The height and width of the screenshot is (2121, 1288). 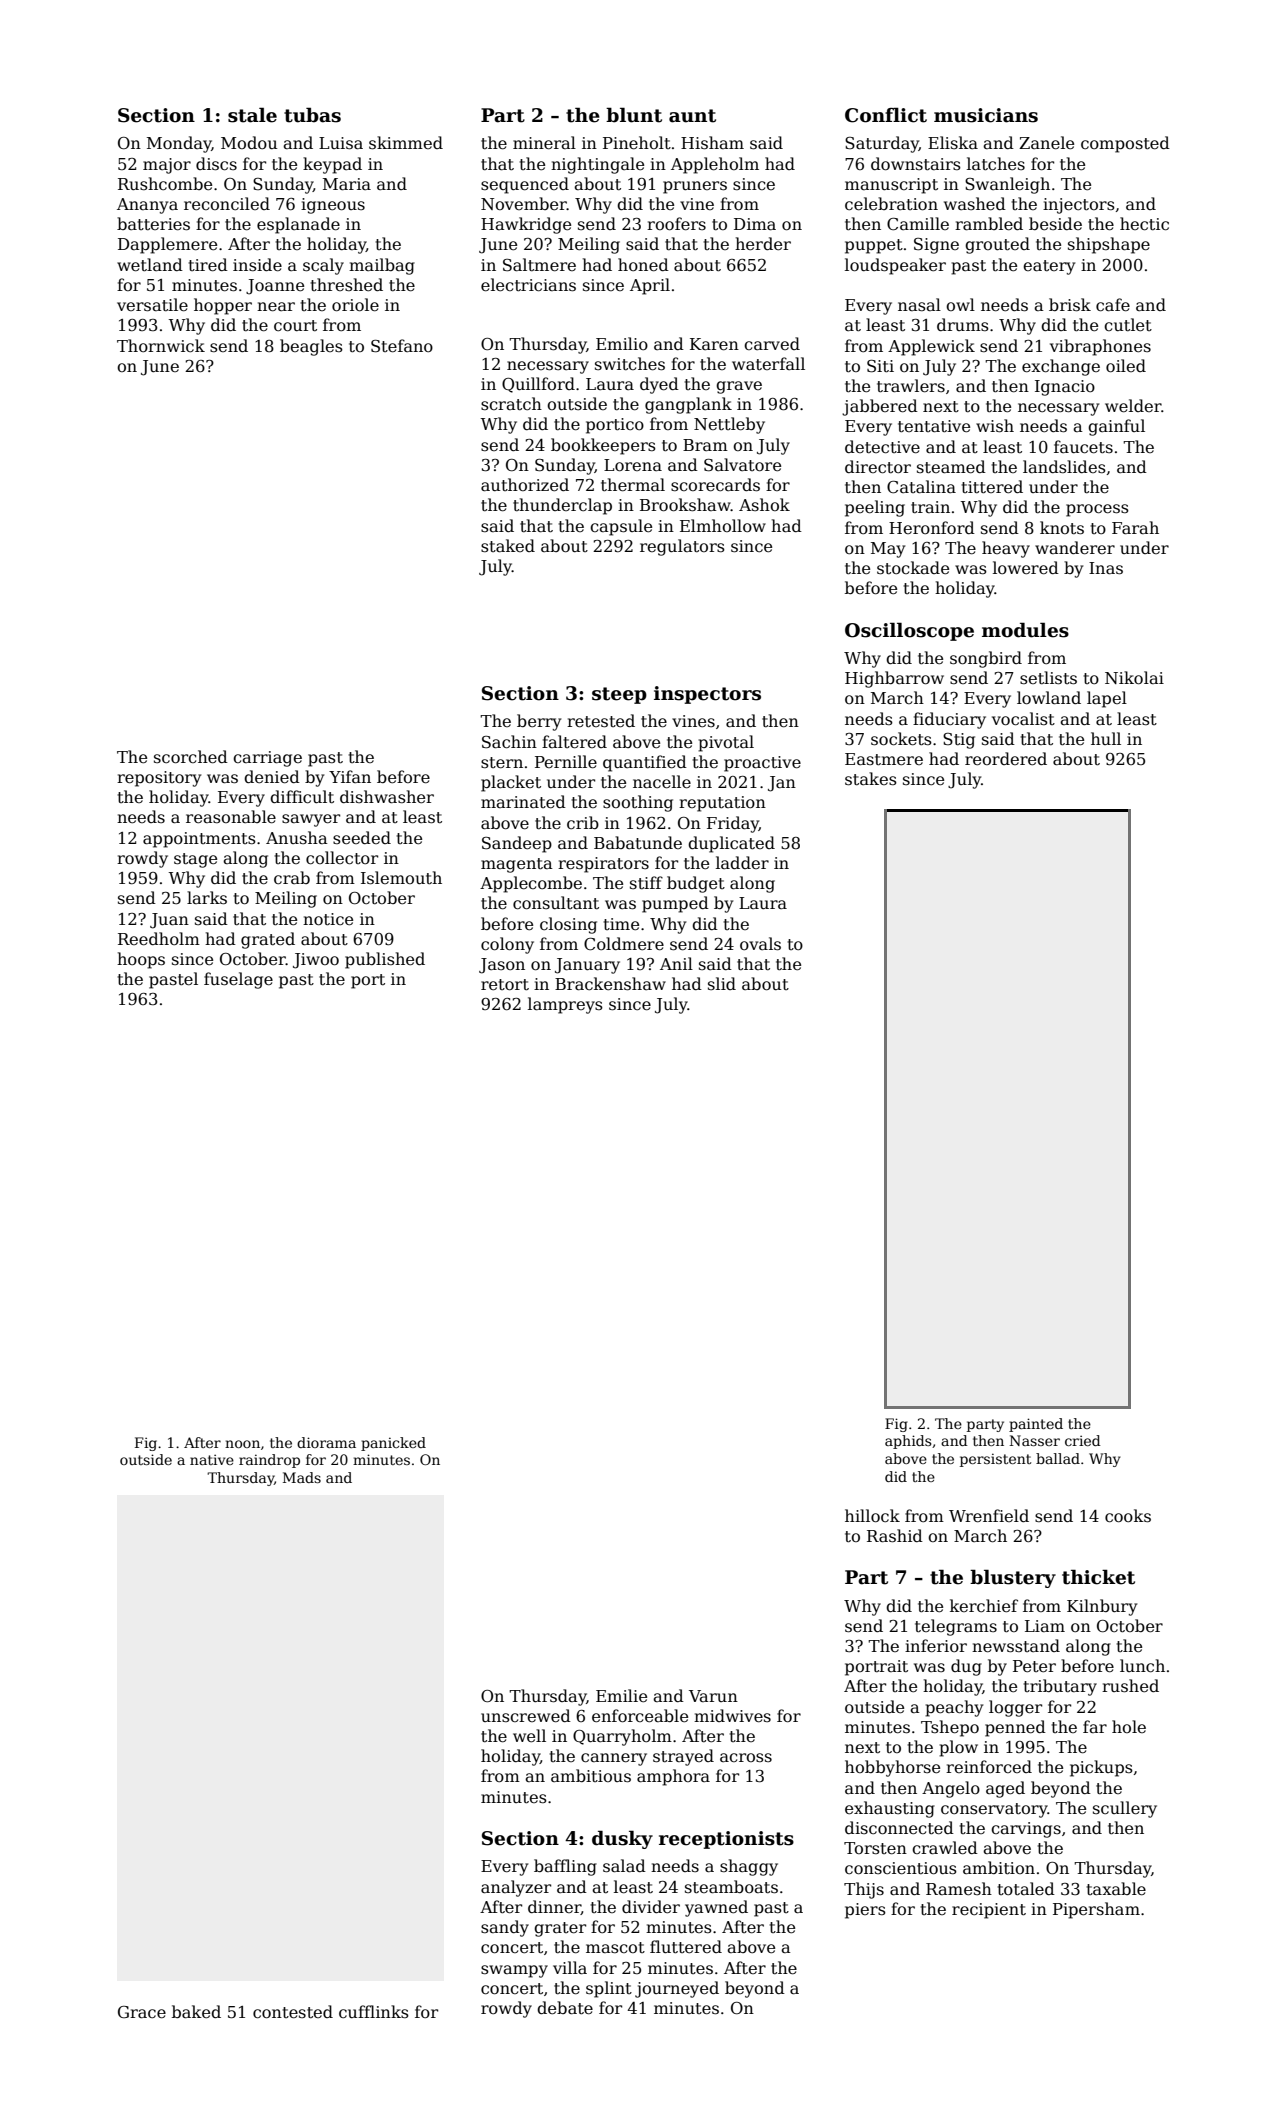 What do you see at coordinates (393, 1444) in the screenshot?
I see `panicked` at bounding box center [393, 1444].
